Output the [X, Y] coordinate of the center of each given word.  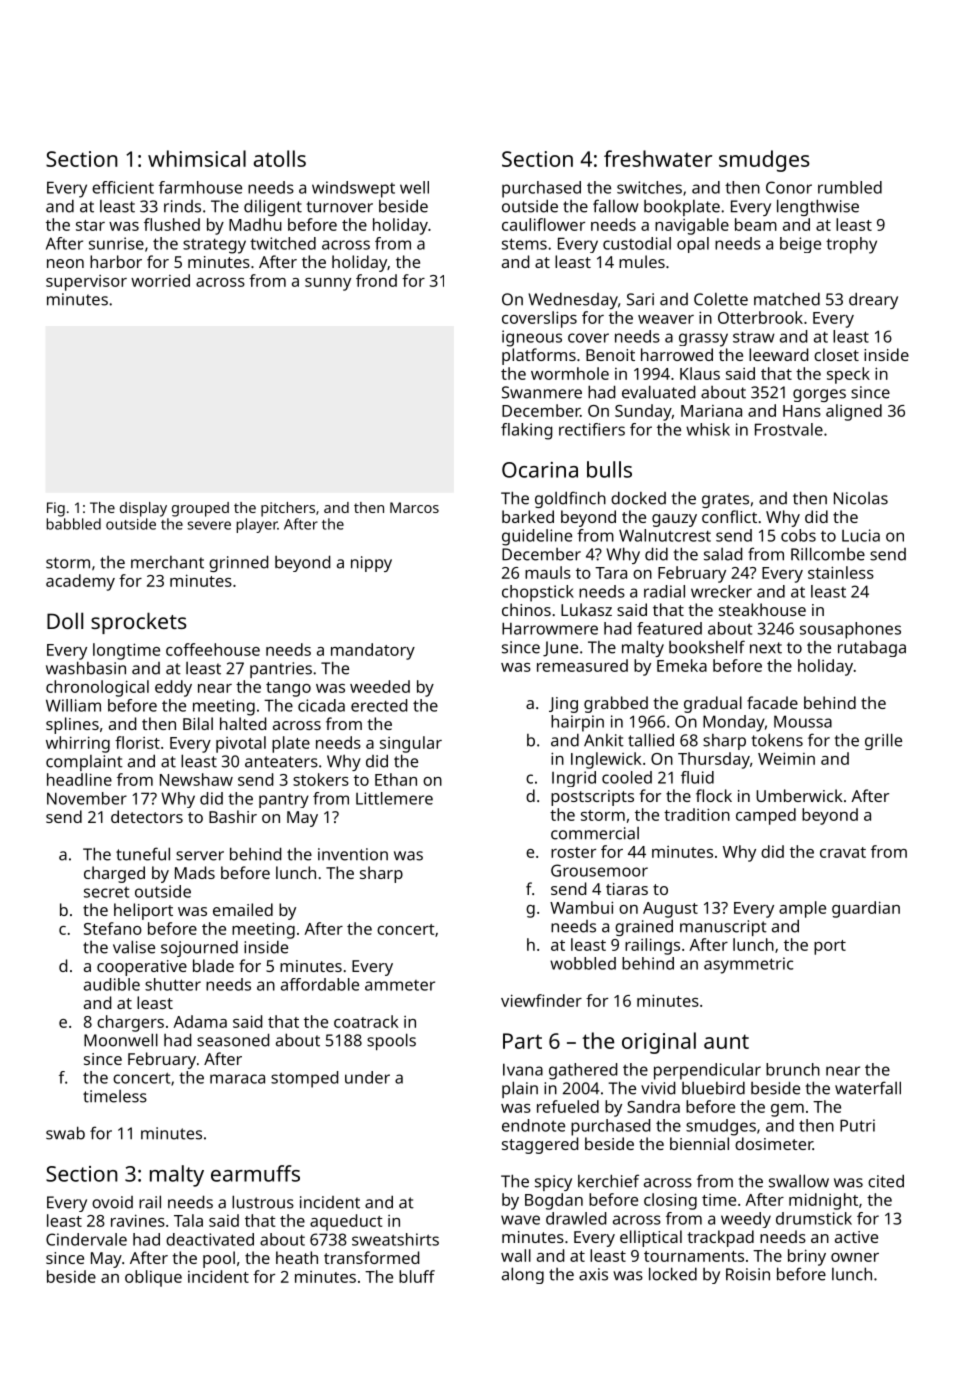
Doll [65, 620]
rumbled [850, 187]
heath [297, 1257]
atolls [280, 158]
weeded [380, 686]
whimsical [197, 158]
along [523, 1275]
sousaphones [850, 630]
